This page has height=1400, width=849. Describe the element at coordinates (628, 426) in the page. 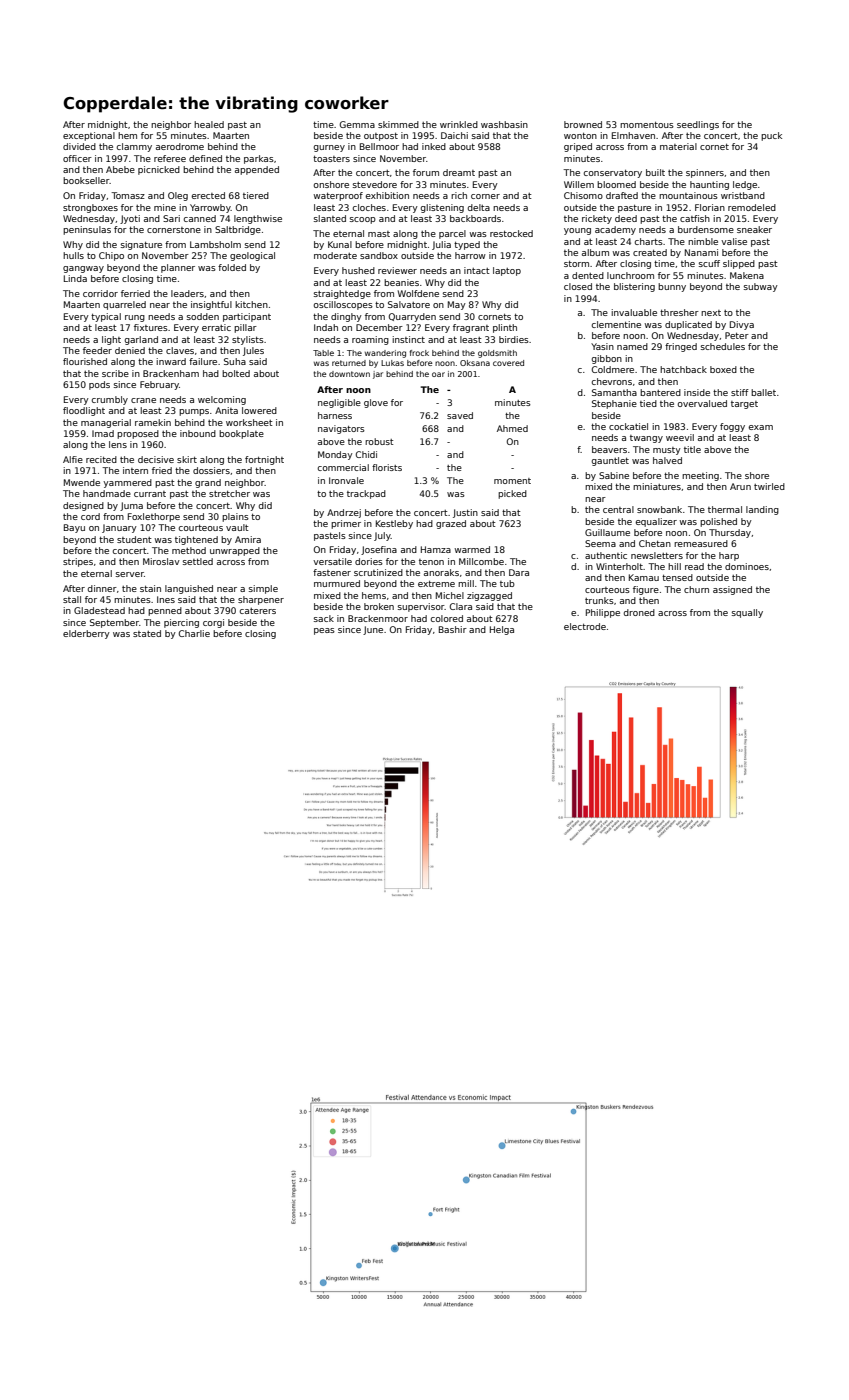

I see `cockatiel` at that location.
